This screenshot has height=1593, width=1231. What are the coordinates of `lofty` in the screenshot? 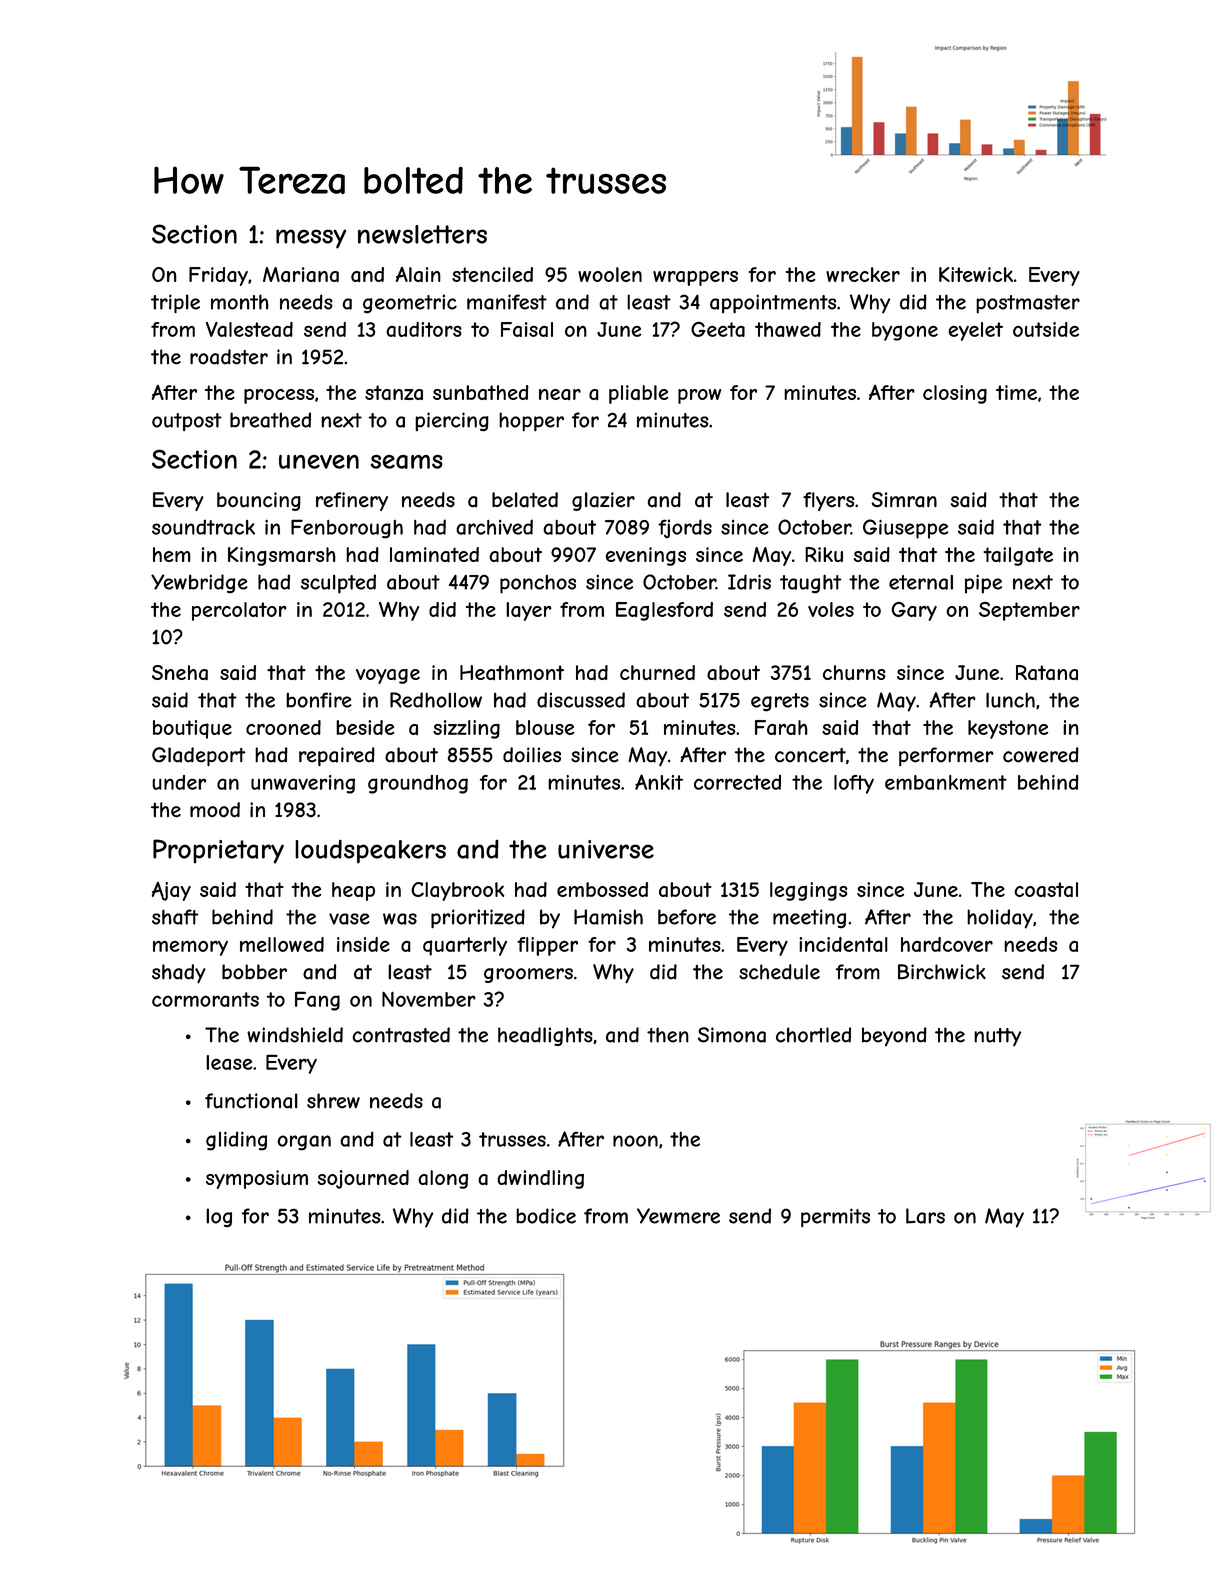 It's located at (854, 784).
